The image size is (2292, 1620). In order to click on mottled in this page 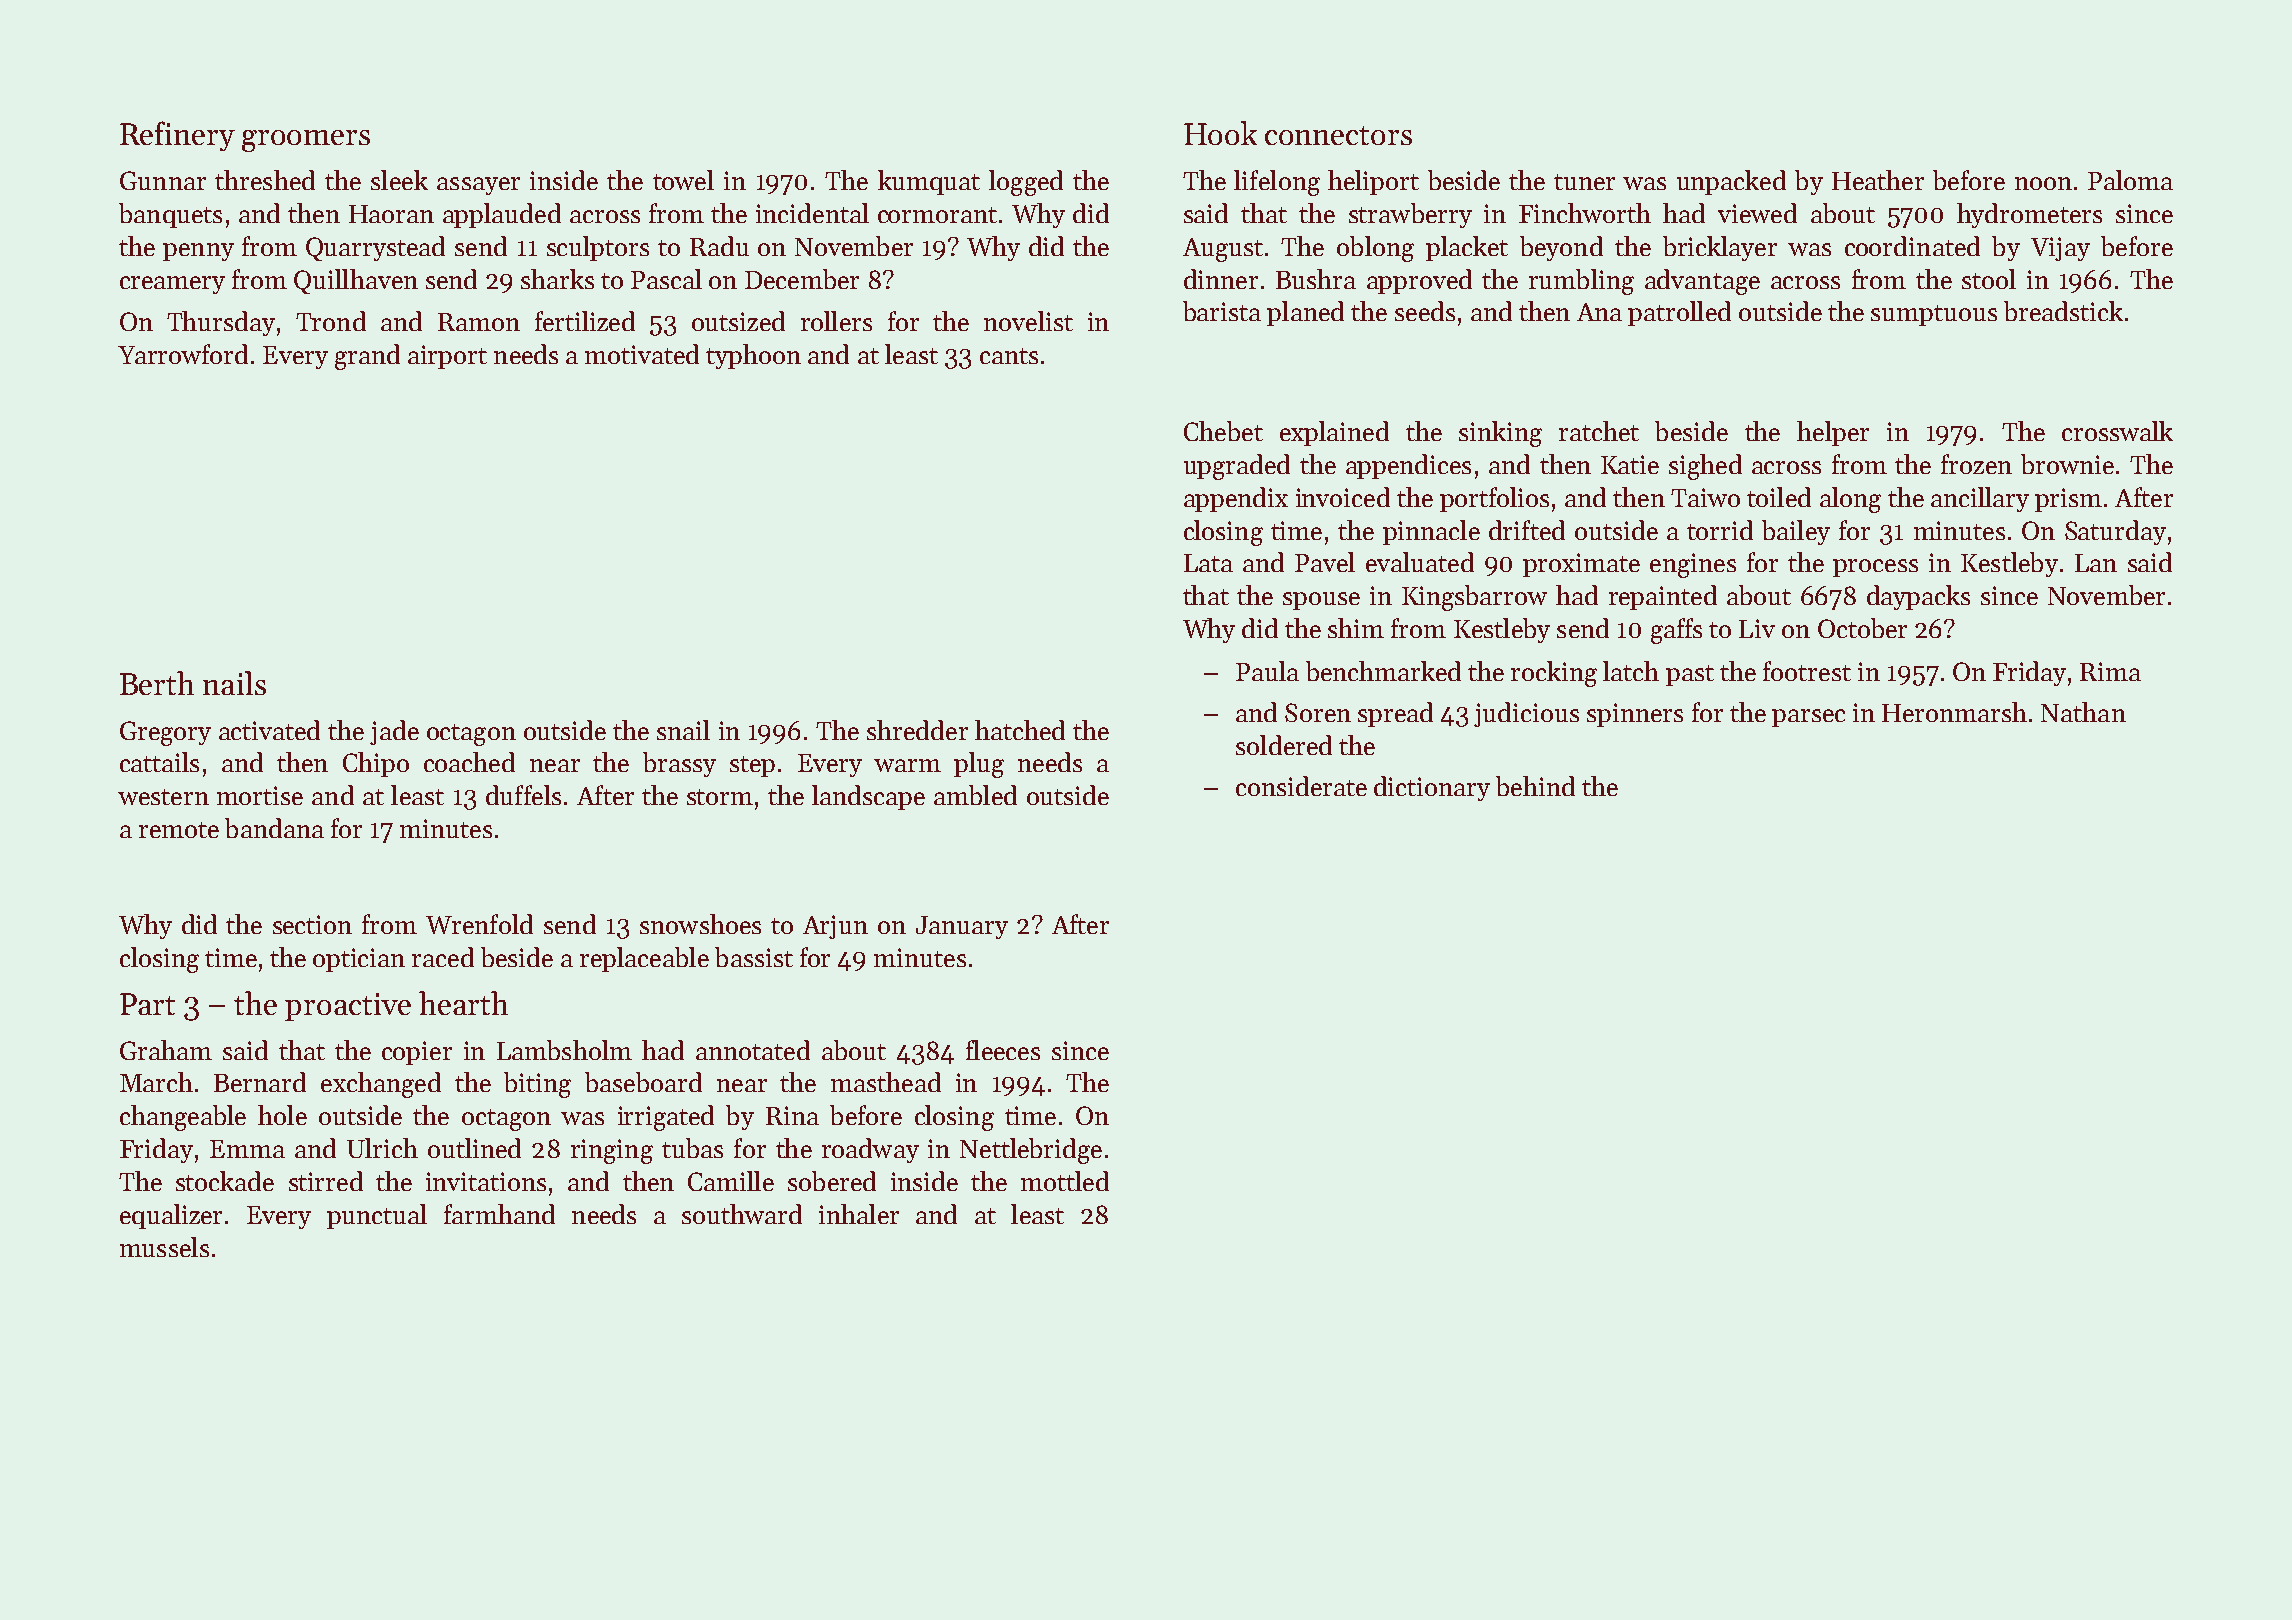, I will do `click(1065, 1181)`.
